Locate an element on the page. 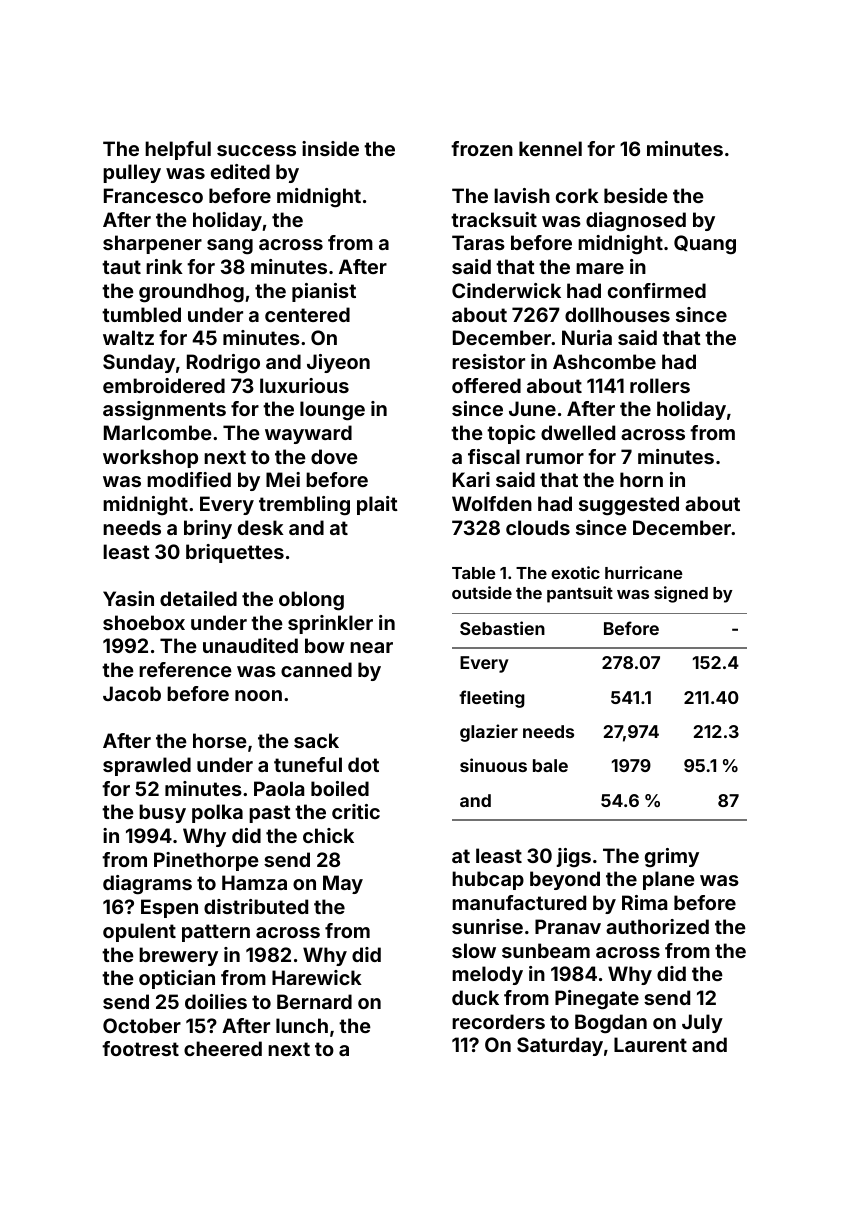 The image size is (850, 1206). sack is located at coordinates (316, 740).
